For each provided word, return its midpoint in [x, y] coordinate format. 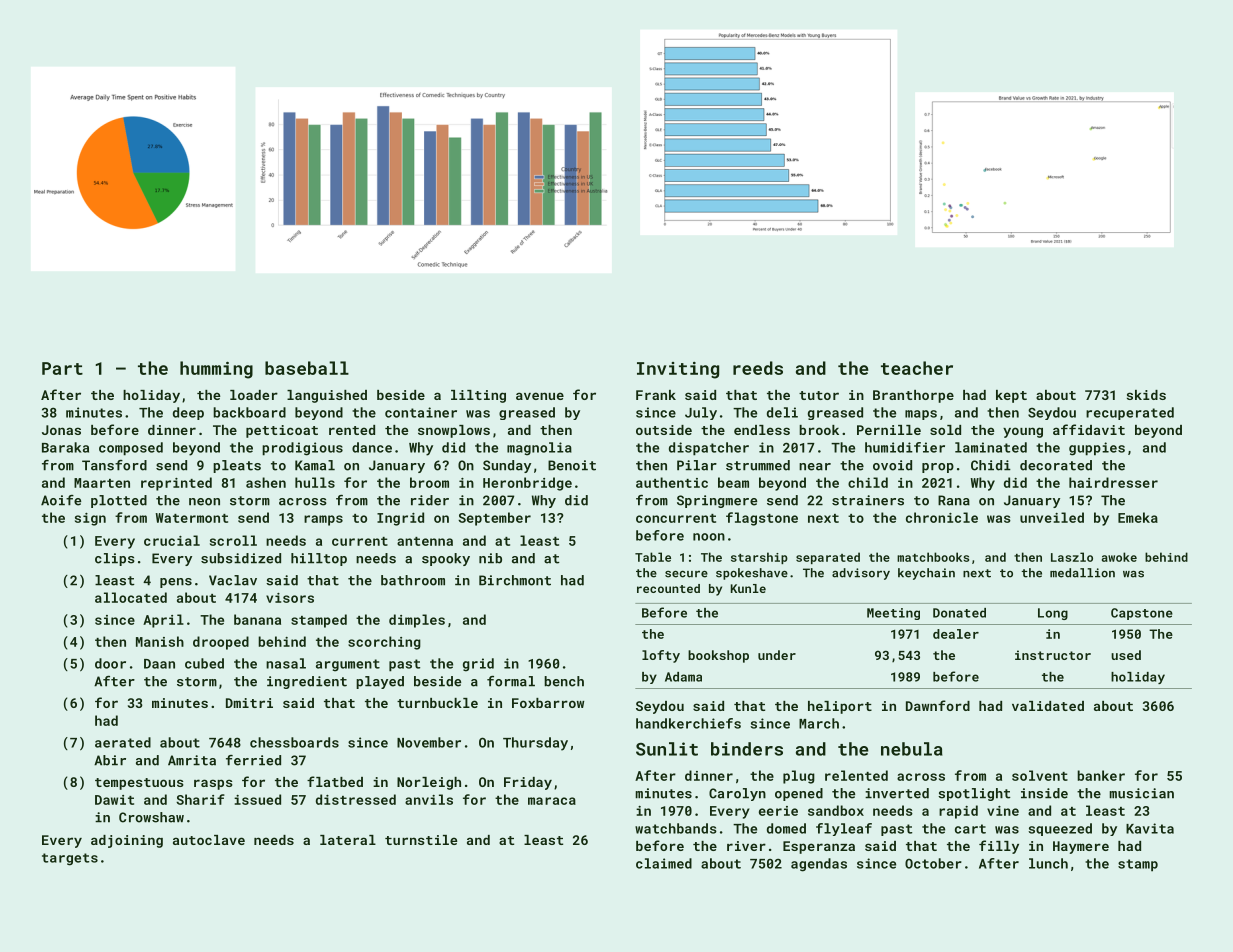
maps [921, 415]
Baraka [65, 447]
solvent [1040, 775]
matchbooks [933, 557]
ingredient [307, 682]
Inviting [678, 370]
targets [70, 859]
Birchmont [515, 580]
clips [115, 559]
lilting [478, 396]
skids [1146, 395]
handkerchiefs [688, 723]
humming [216, 370]
